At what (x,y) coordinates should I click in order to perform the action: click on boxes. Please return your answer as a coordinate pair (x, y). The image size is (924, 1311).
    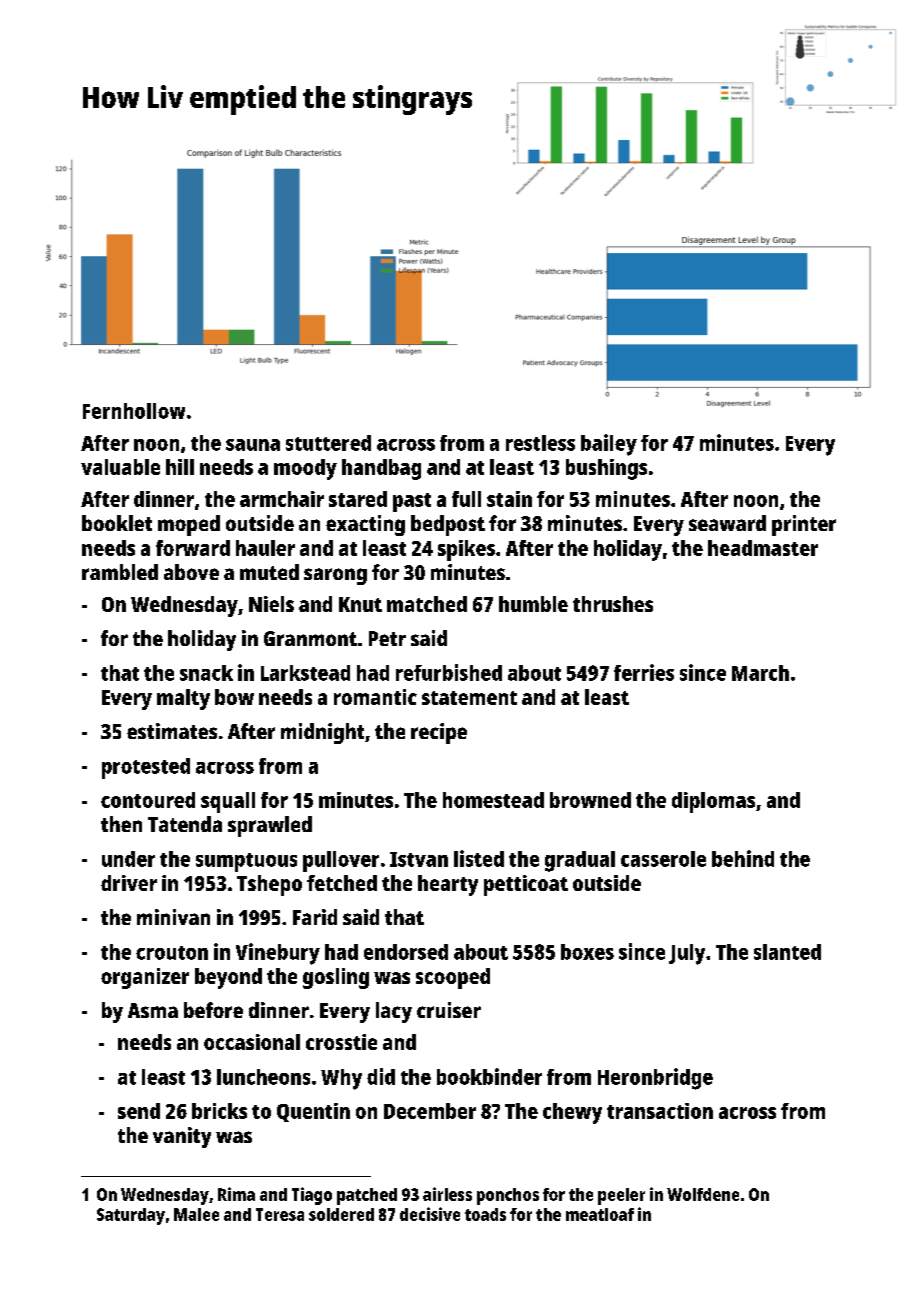
    Looking at the image, I should click on (587, 952).
